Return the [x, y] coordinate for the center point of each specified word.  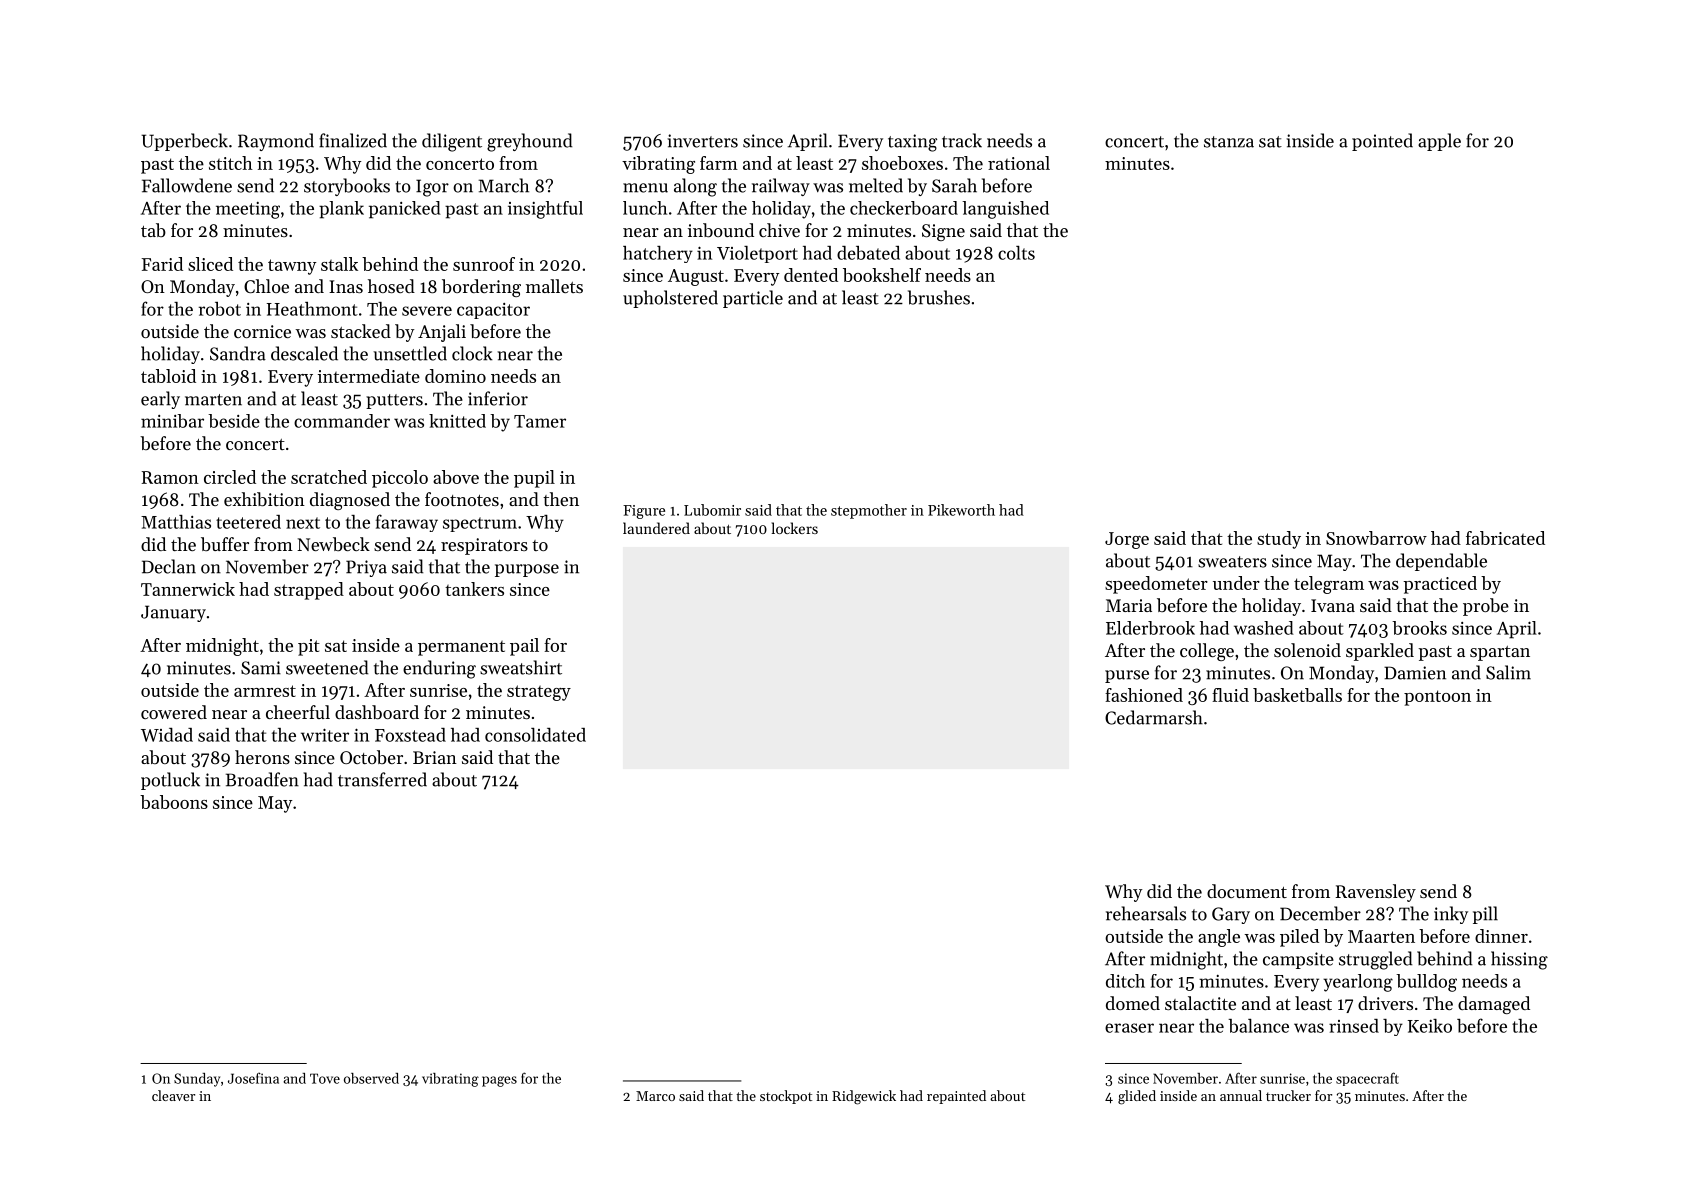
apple [1439, 142]
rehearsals [1146, 913]
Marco [655, 1096]
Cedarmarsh [1154, 717]
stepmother [869, 511]
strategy [539, 693]
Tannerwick [188, 589]
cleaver [173, 1095]
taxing [912, 143]
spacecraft [1367, 1079]
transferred [382, 779]
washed [1264, 628]
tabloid [168, 376]
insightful [545, 210]
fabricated [1505, 538]
